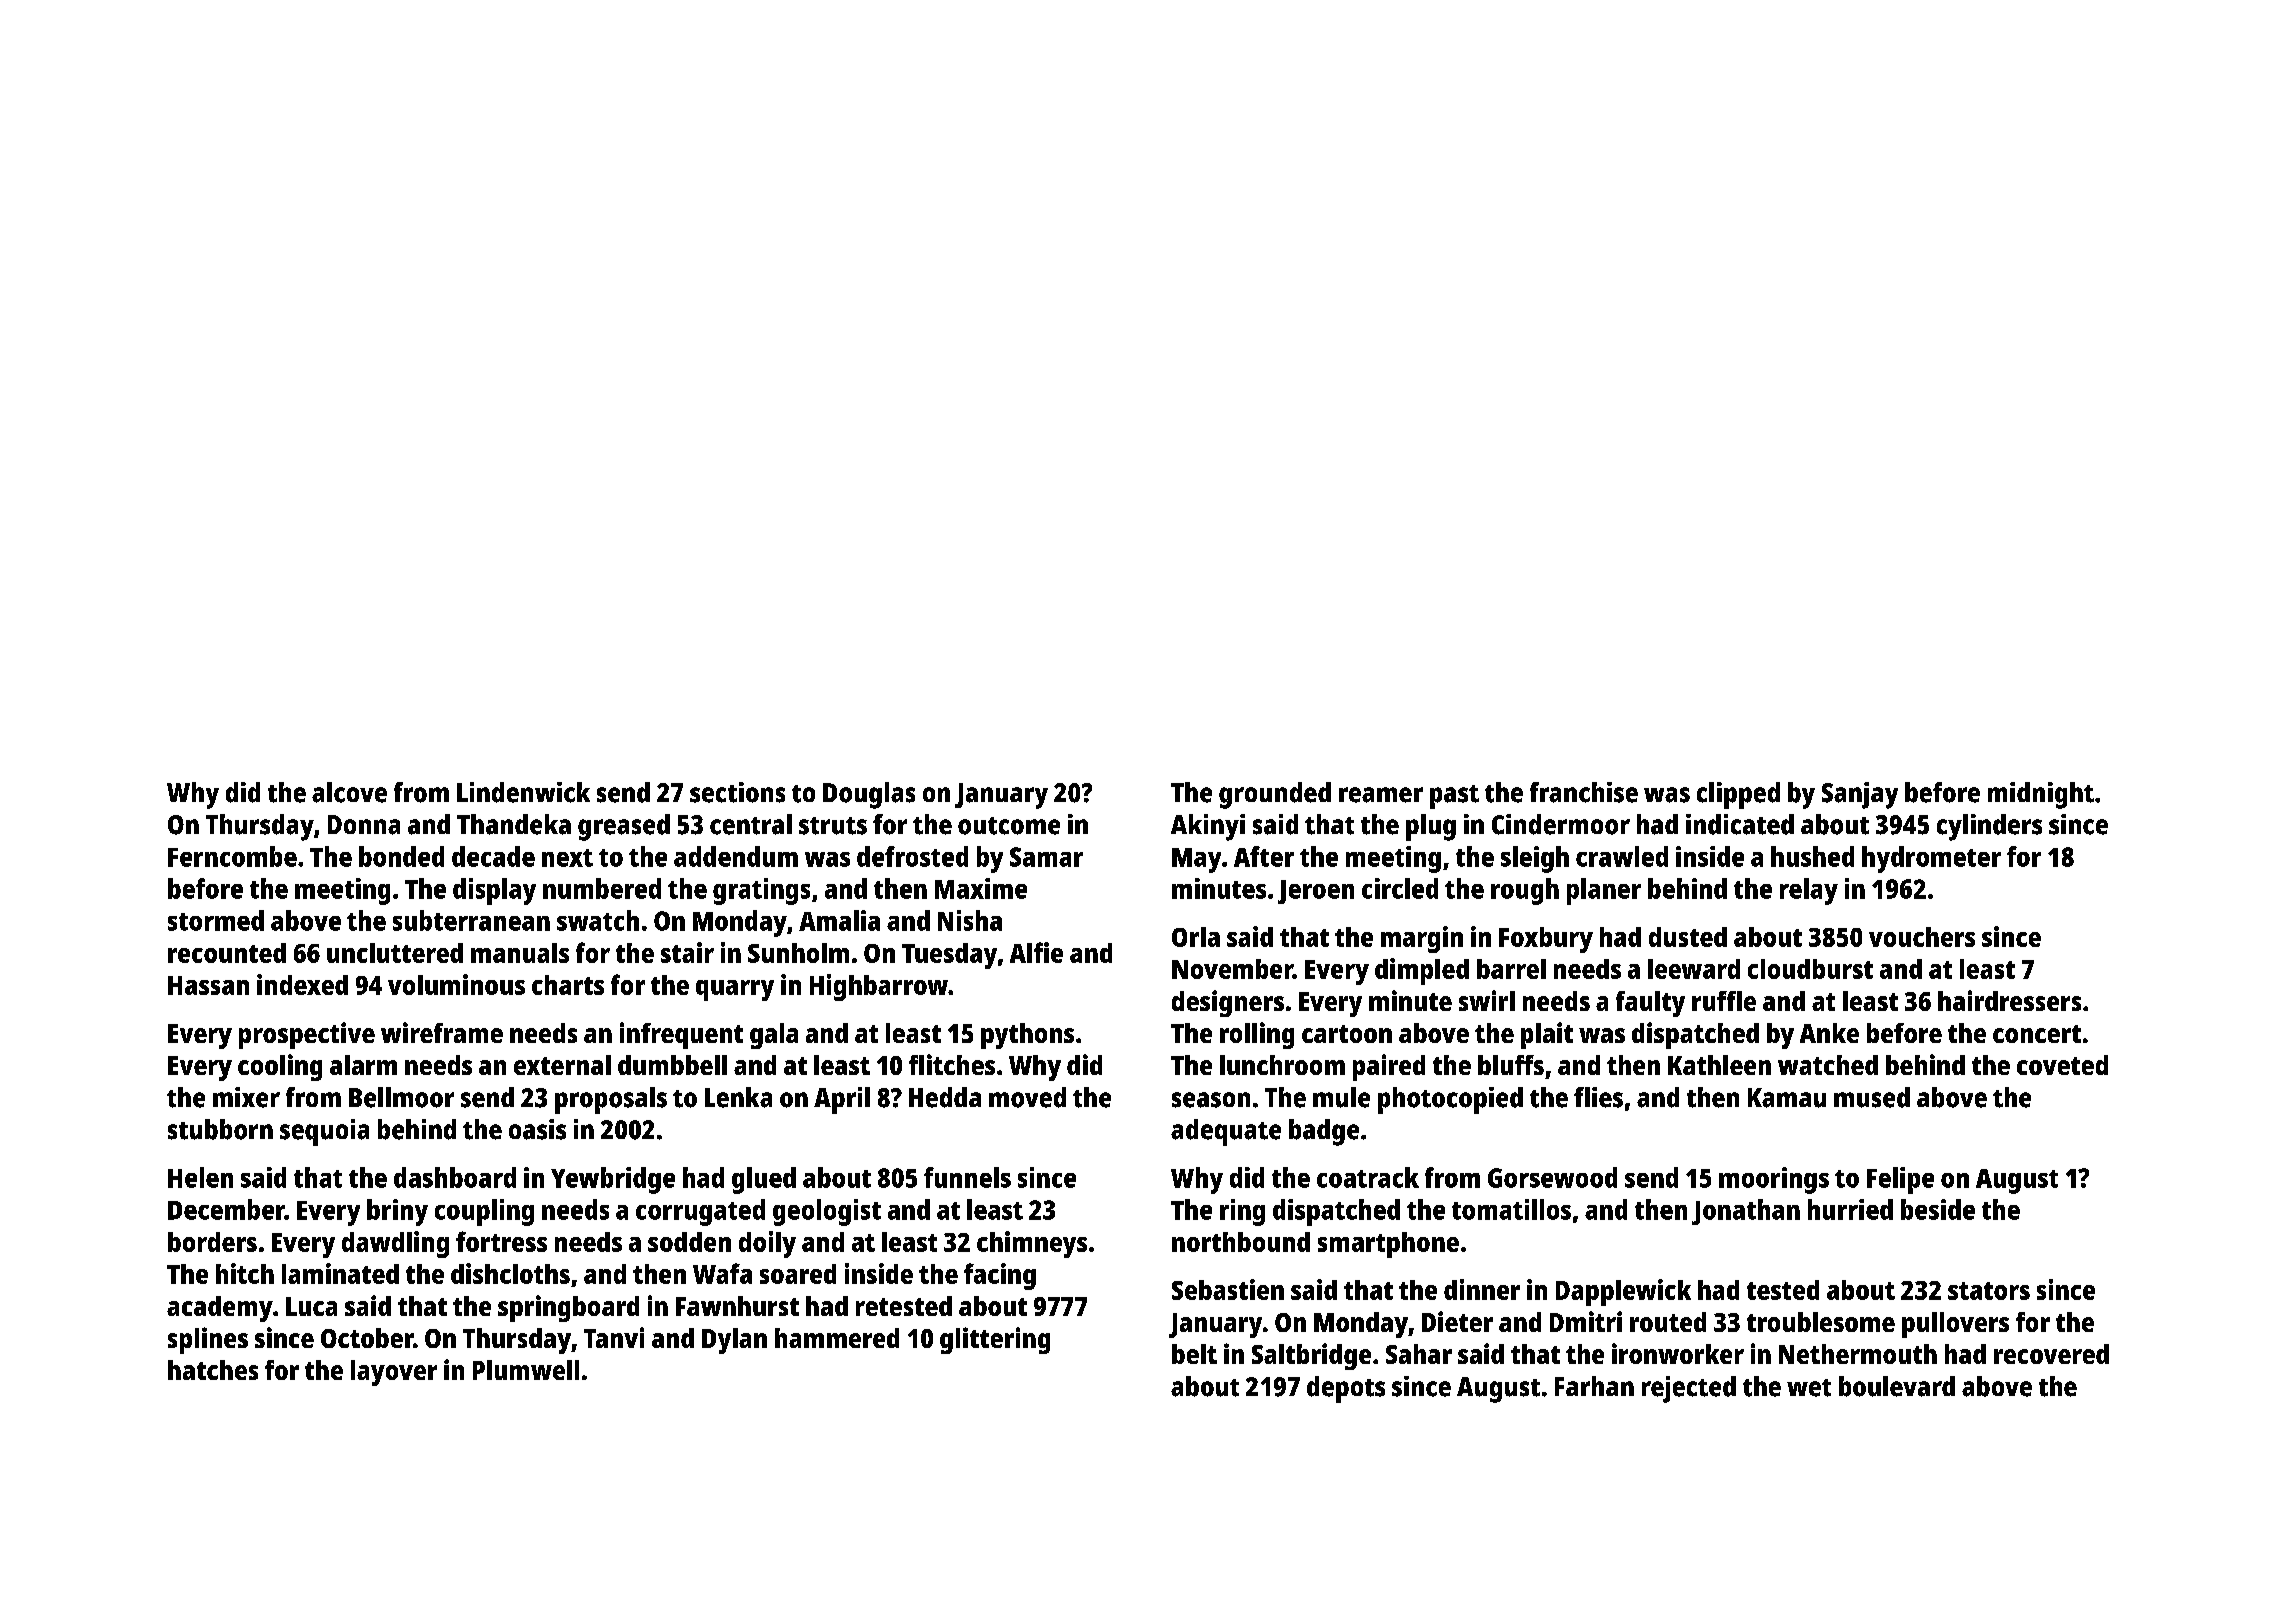  What do you see at coordinates (349, 792) in the image?
I see `alcove` at bounding box center [349, 792].
